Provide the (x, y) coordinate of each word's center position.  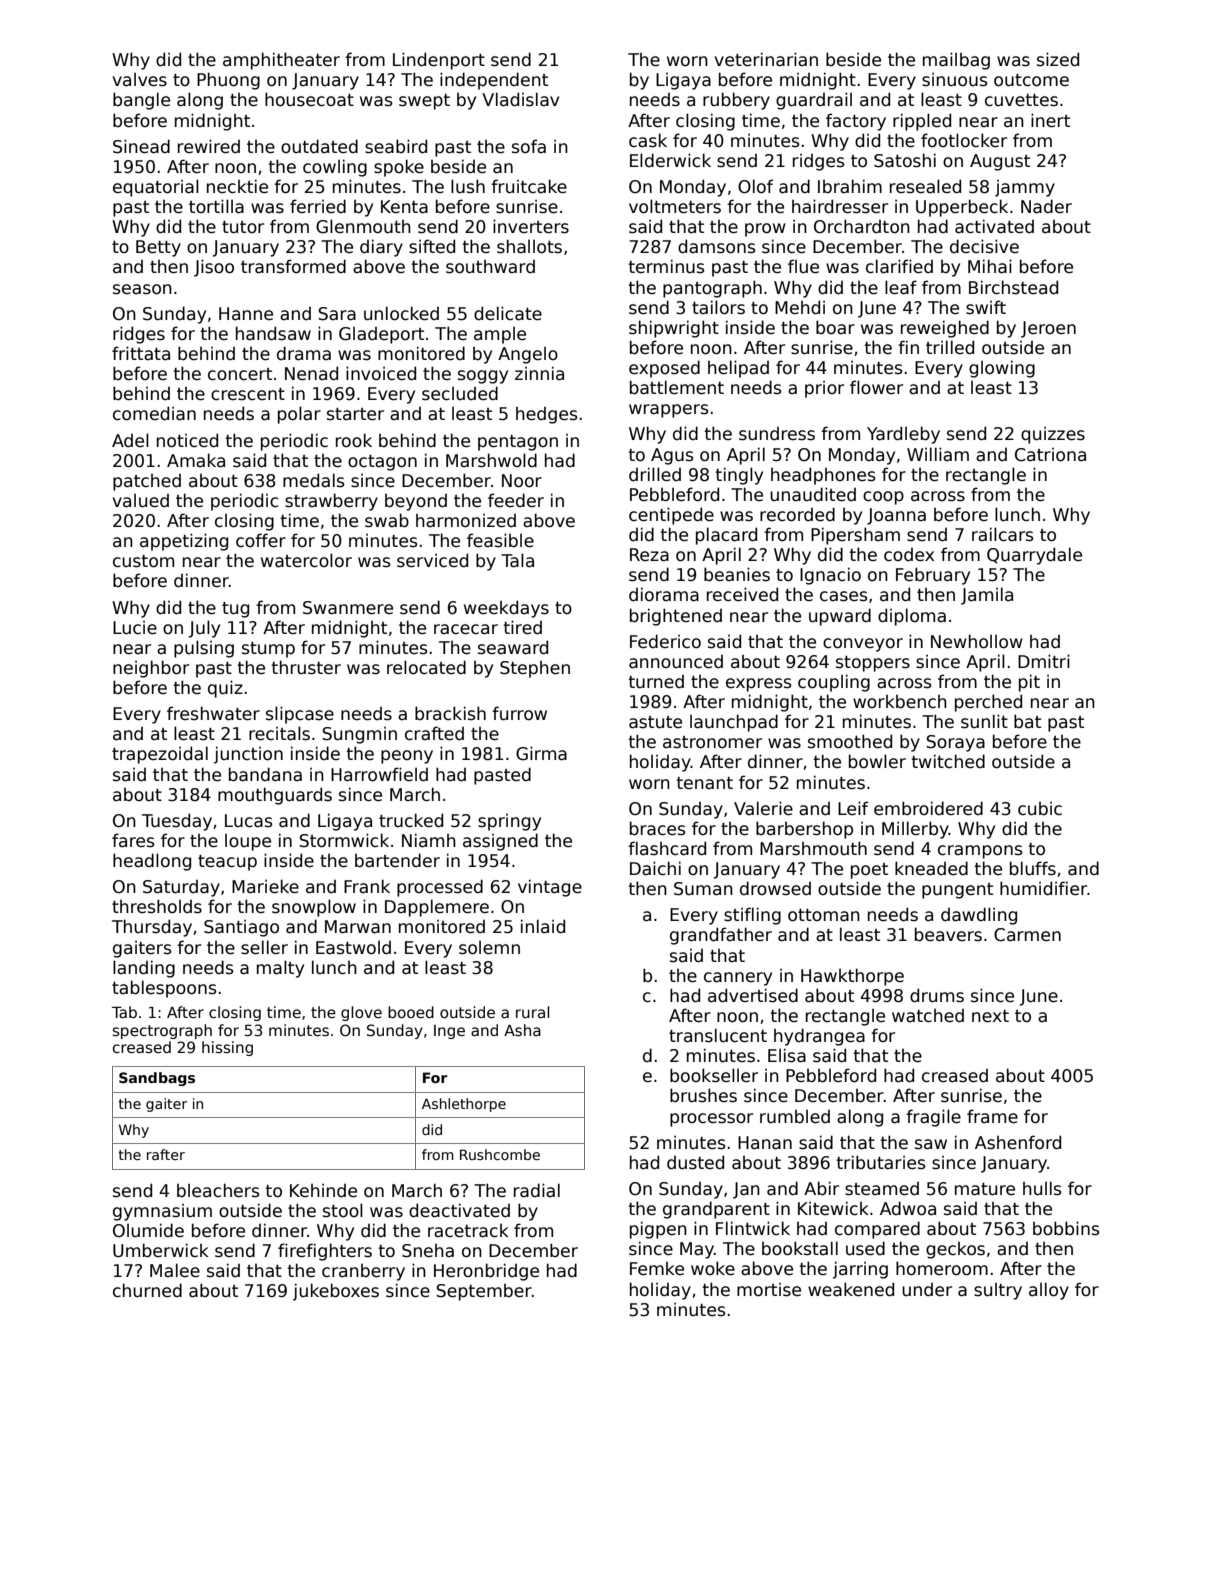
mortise (769, 1289)
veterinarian (766, 59)
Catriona (1050, 454)
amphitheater (281, 61)
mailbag (956, 61)
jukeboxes (336, 1292)
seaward (513, 647)
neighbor (151, 669)
